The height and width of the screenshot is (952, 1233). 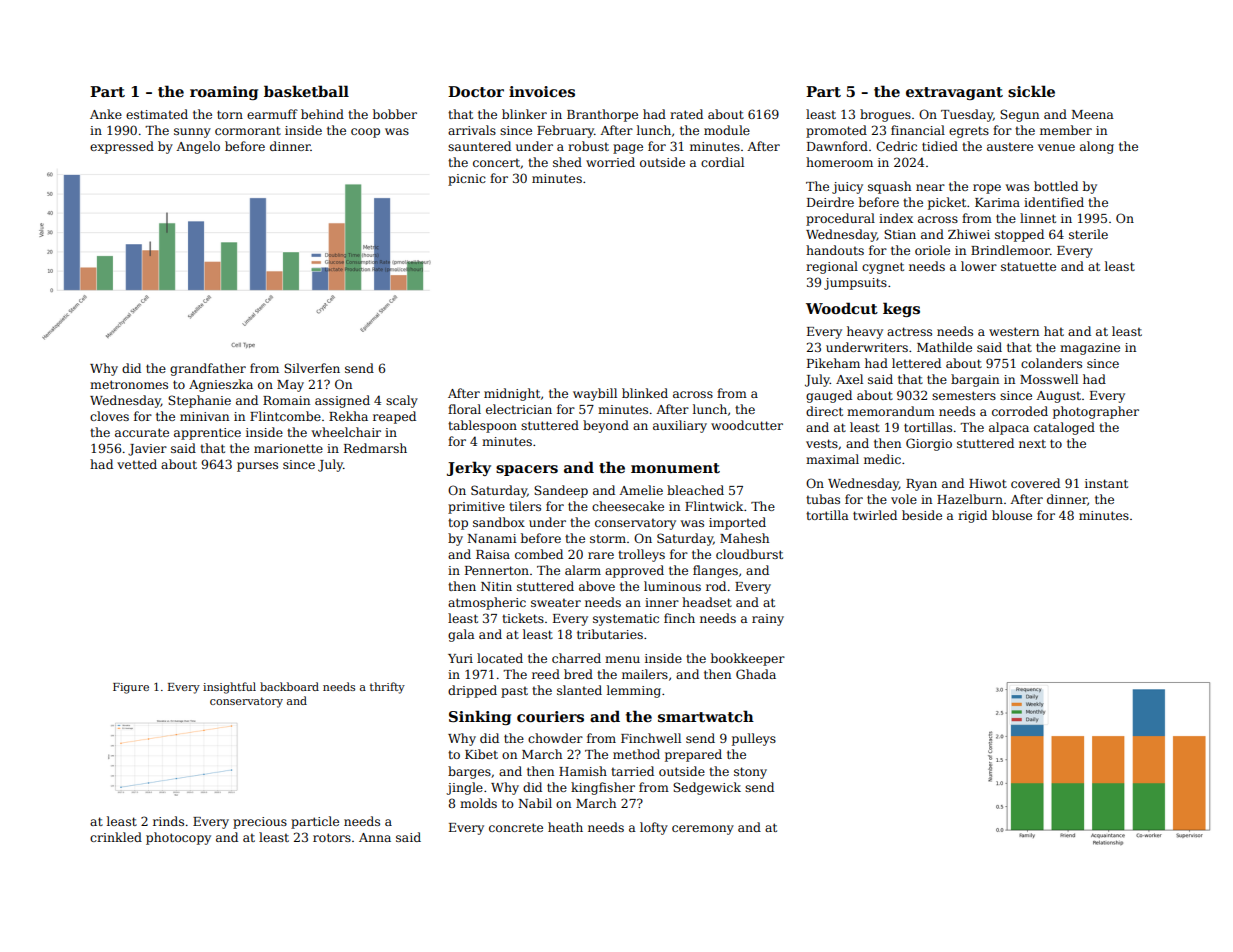 What do you see at coordinates (467, 180) in the screenshot?
I see `picnic` at bounding box center [467, 180].
